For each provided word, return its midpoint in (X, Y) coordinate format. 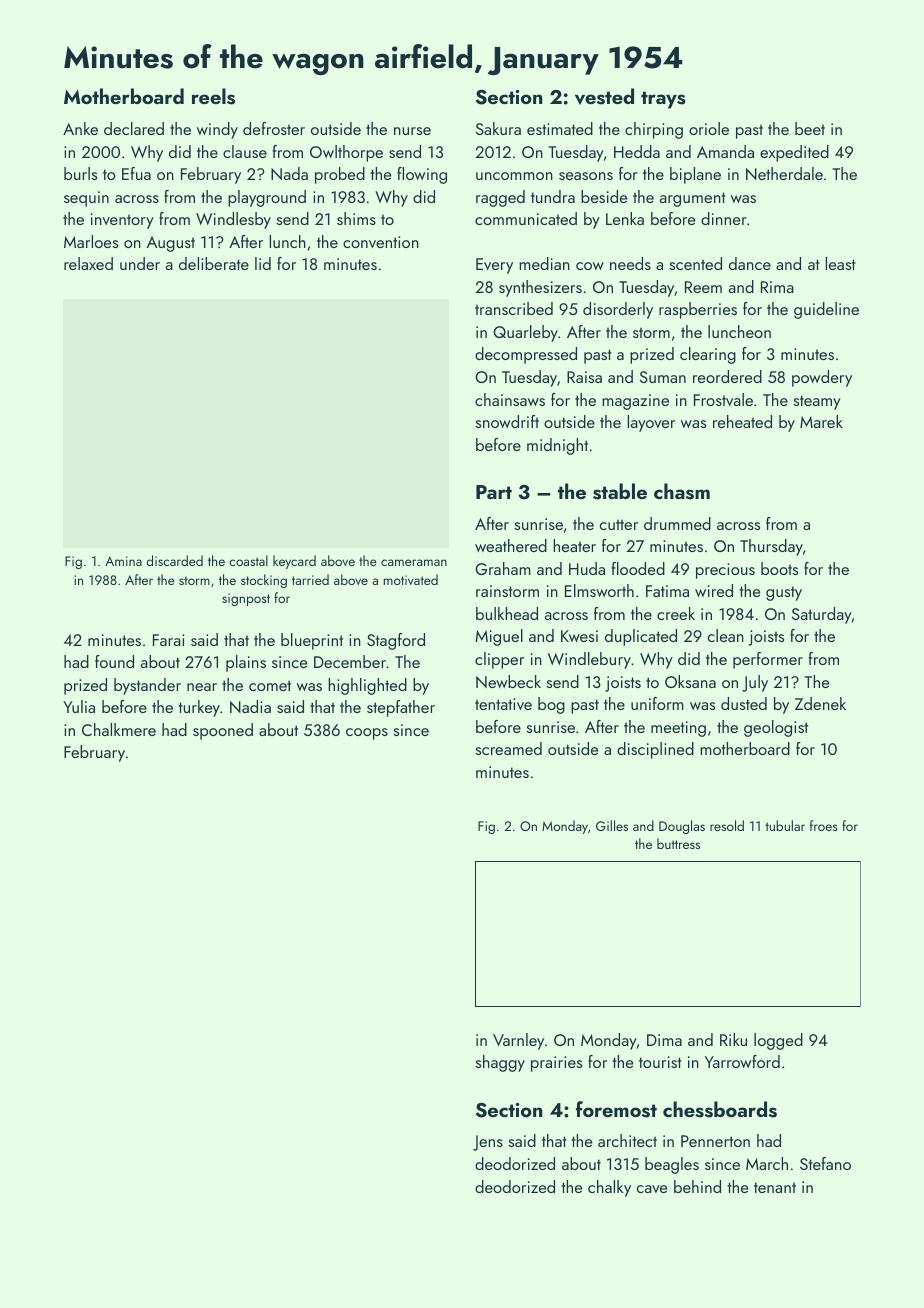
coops (367, 734)
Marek (821, 421)
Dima (664, 1040)
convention (381, 242)
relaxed (88, 263)
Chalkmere (119, 729)
